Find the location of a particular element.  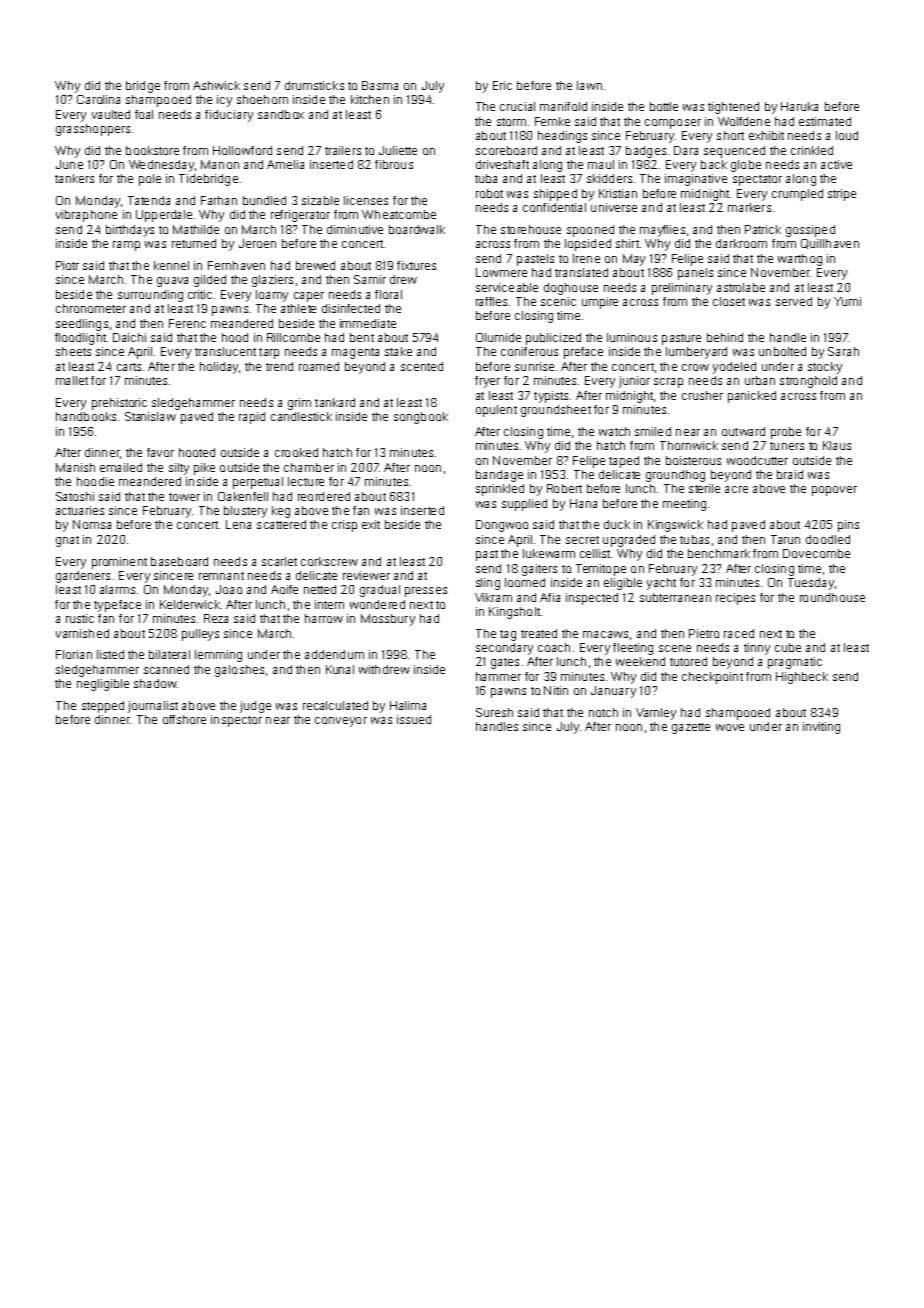

Jeroen is located at coordinates (257, 243).
